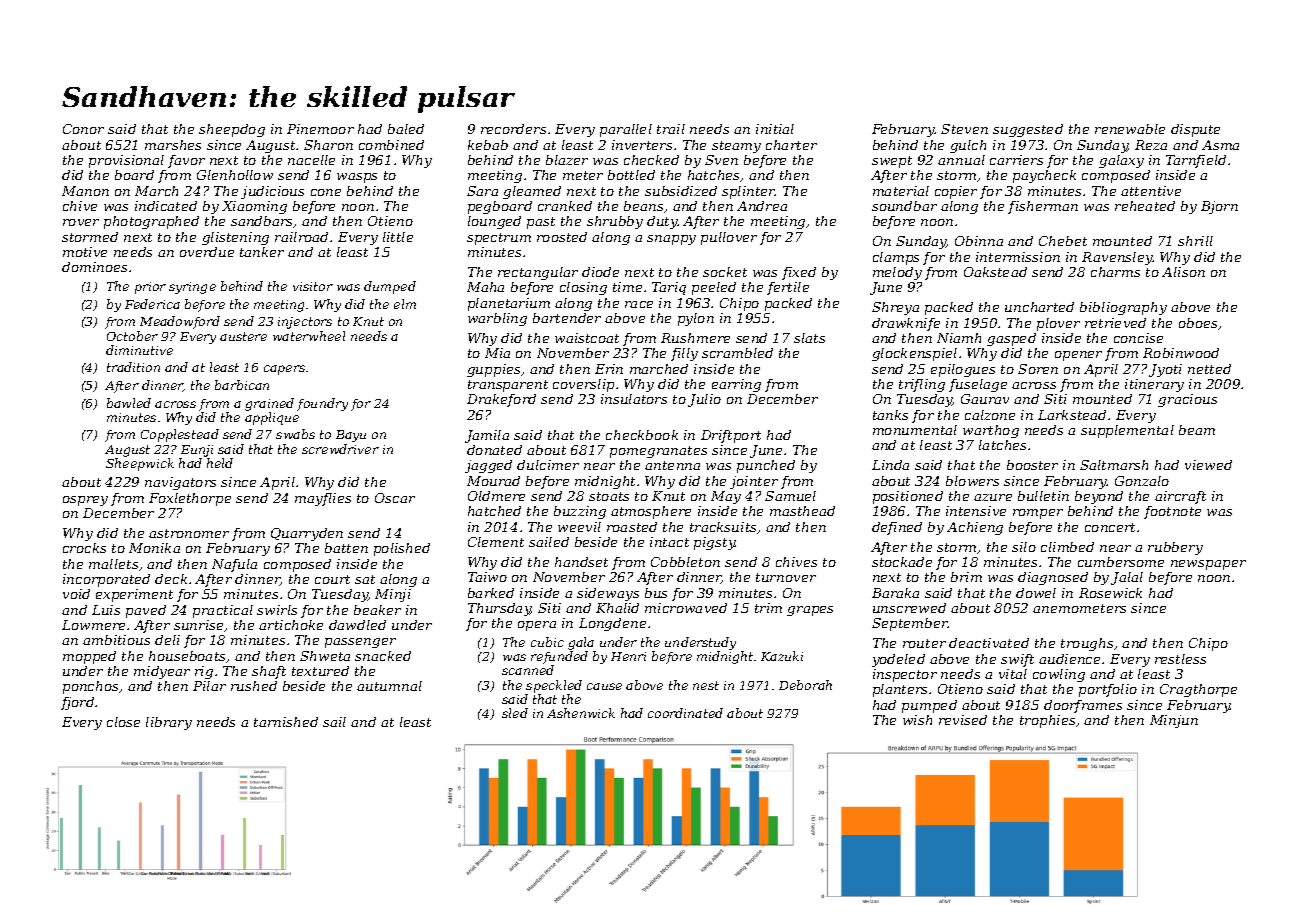 This screenshot has height=924, width=1308. What do you see at coordinates (581, 713) in the screenshot?
I see `Ashenwick` at bounding box center [581, 713].
